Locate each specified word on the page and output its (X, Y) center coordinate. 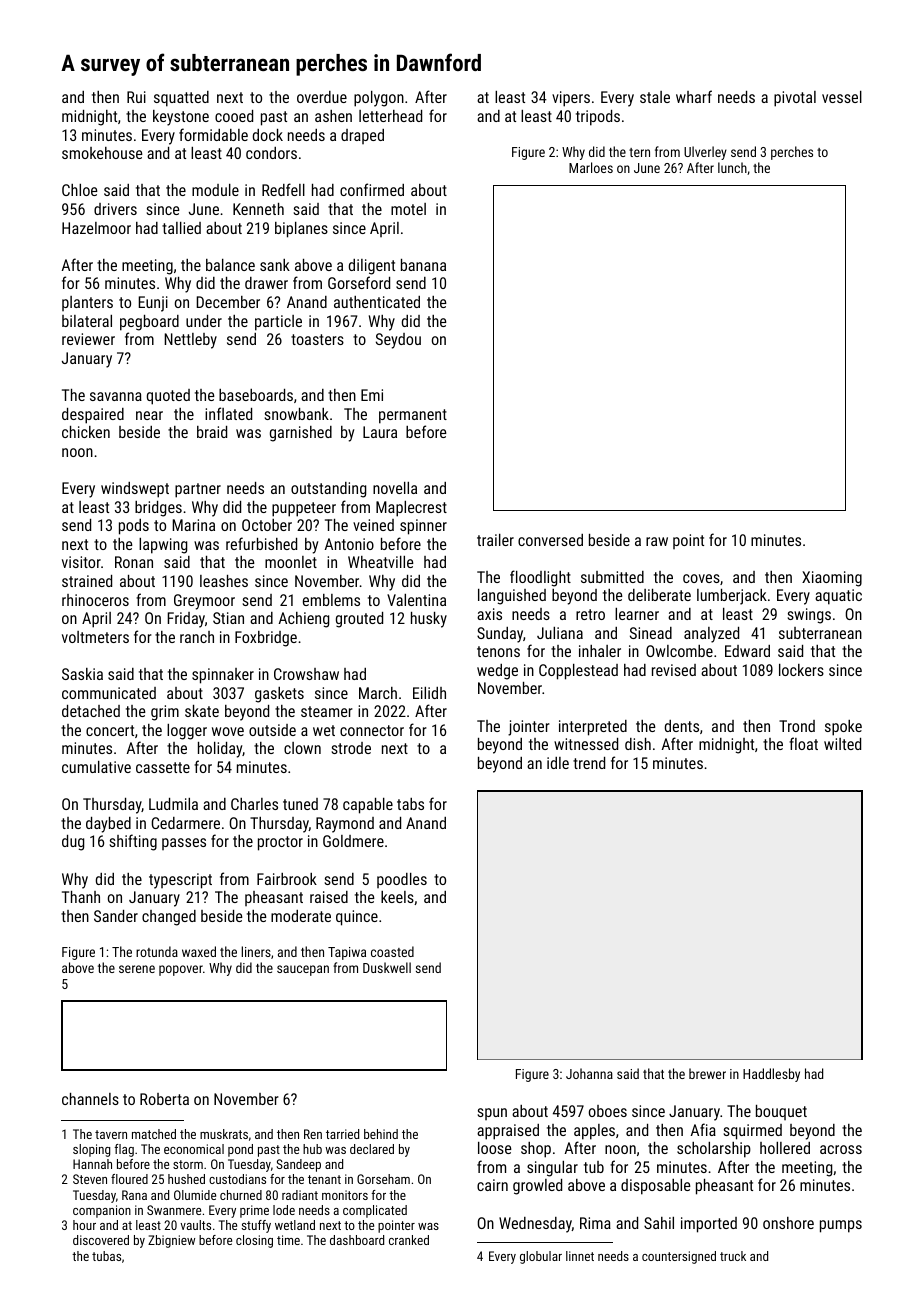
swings (809, 616)
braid (212, 432)
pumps (841, 1226)
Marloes (591, 167)
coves (701, 578)
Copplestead (578, 672)
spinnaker (223, 676)
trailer (495, 540)
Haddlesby (771, 1075)
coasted (392, 951)
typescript (180, 881)
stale (655, 97)
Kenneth (258, 209)
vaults (195, 1225)
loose (495, 1148)
